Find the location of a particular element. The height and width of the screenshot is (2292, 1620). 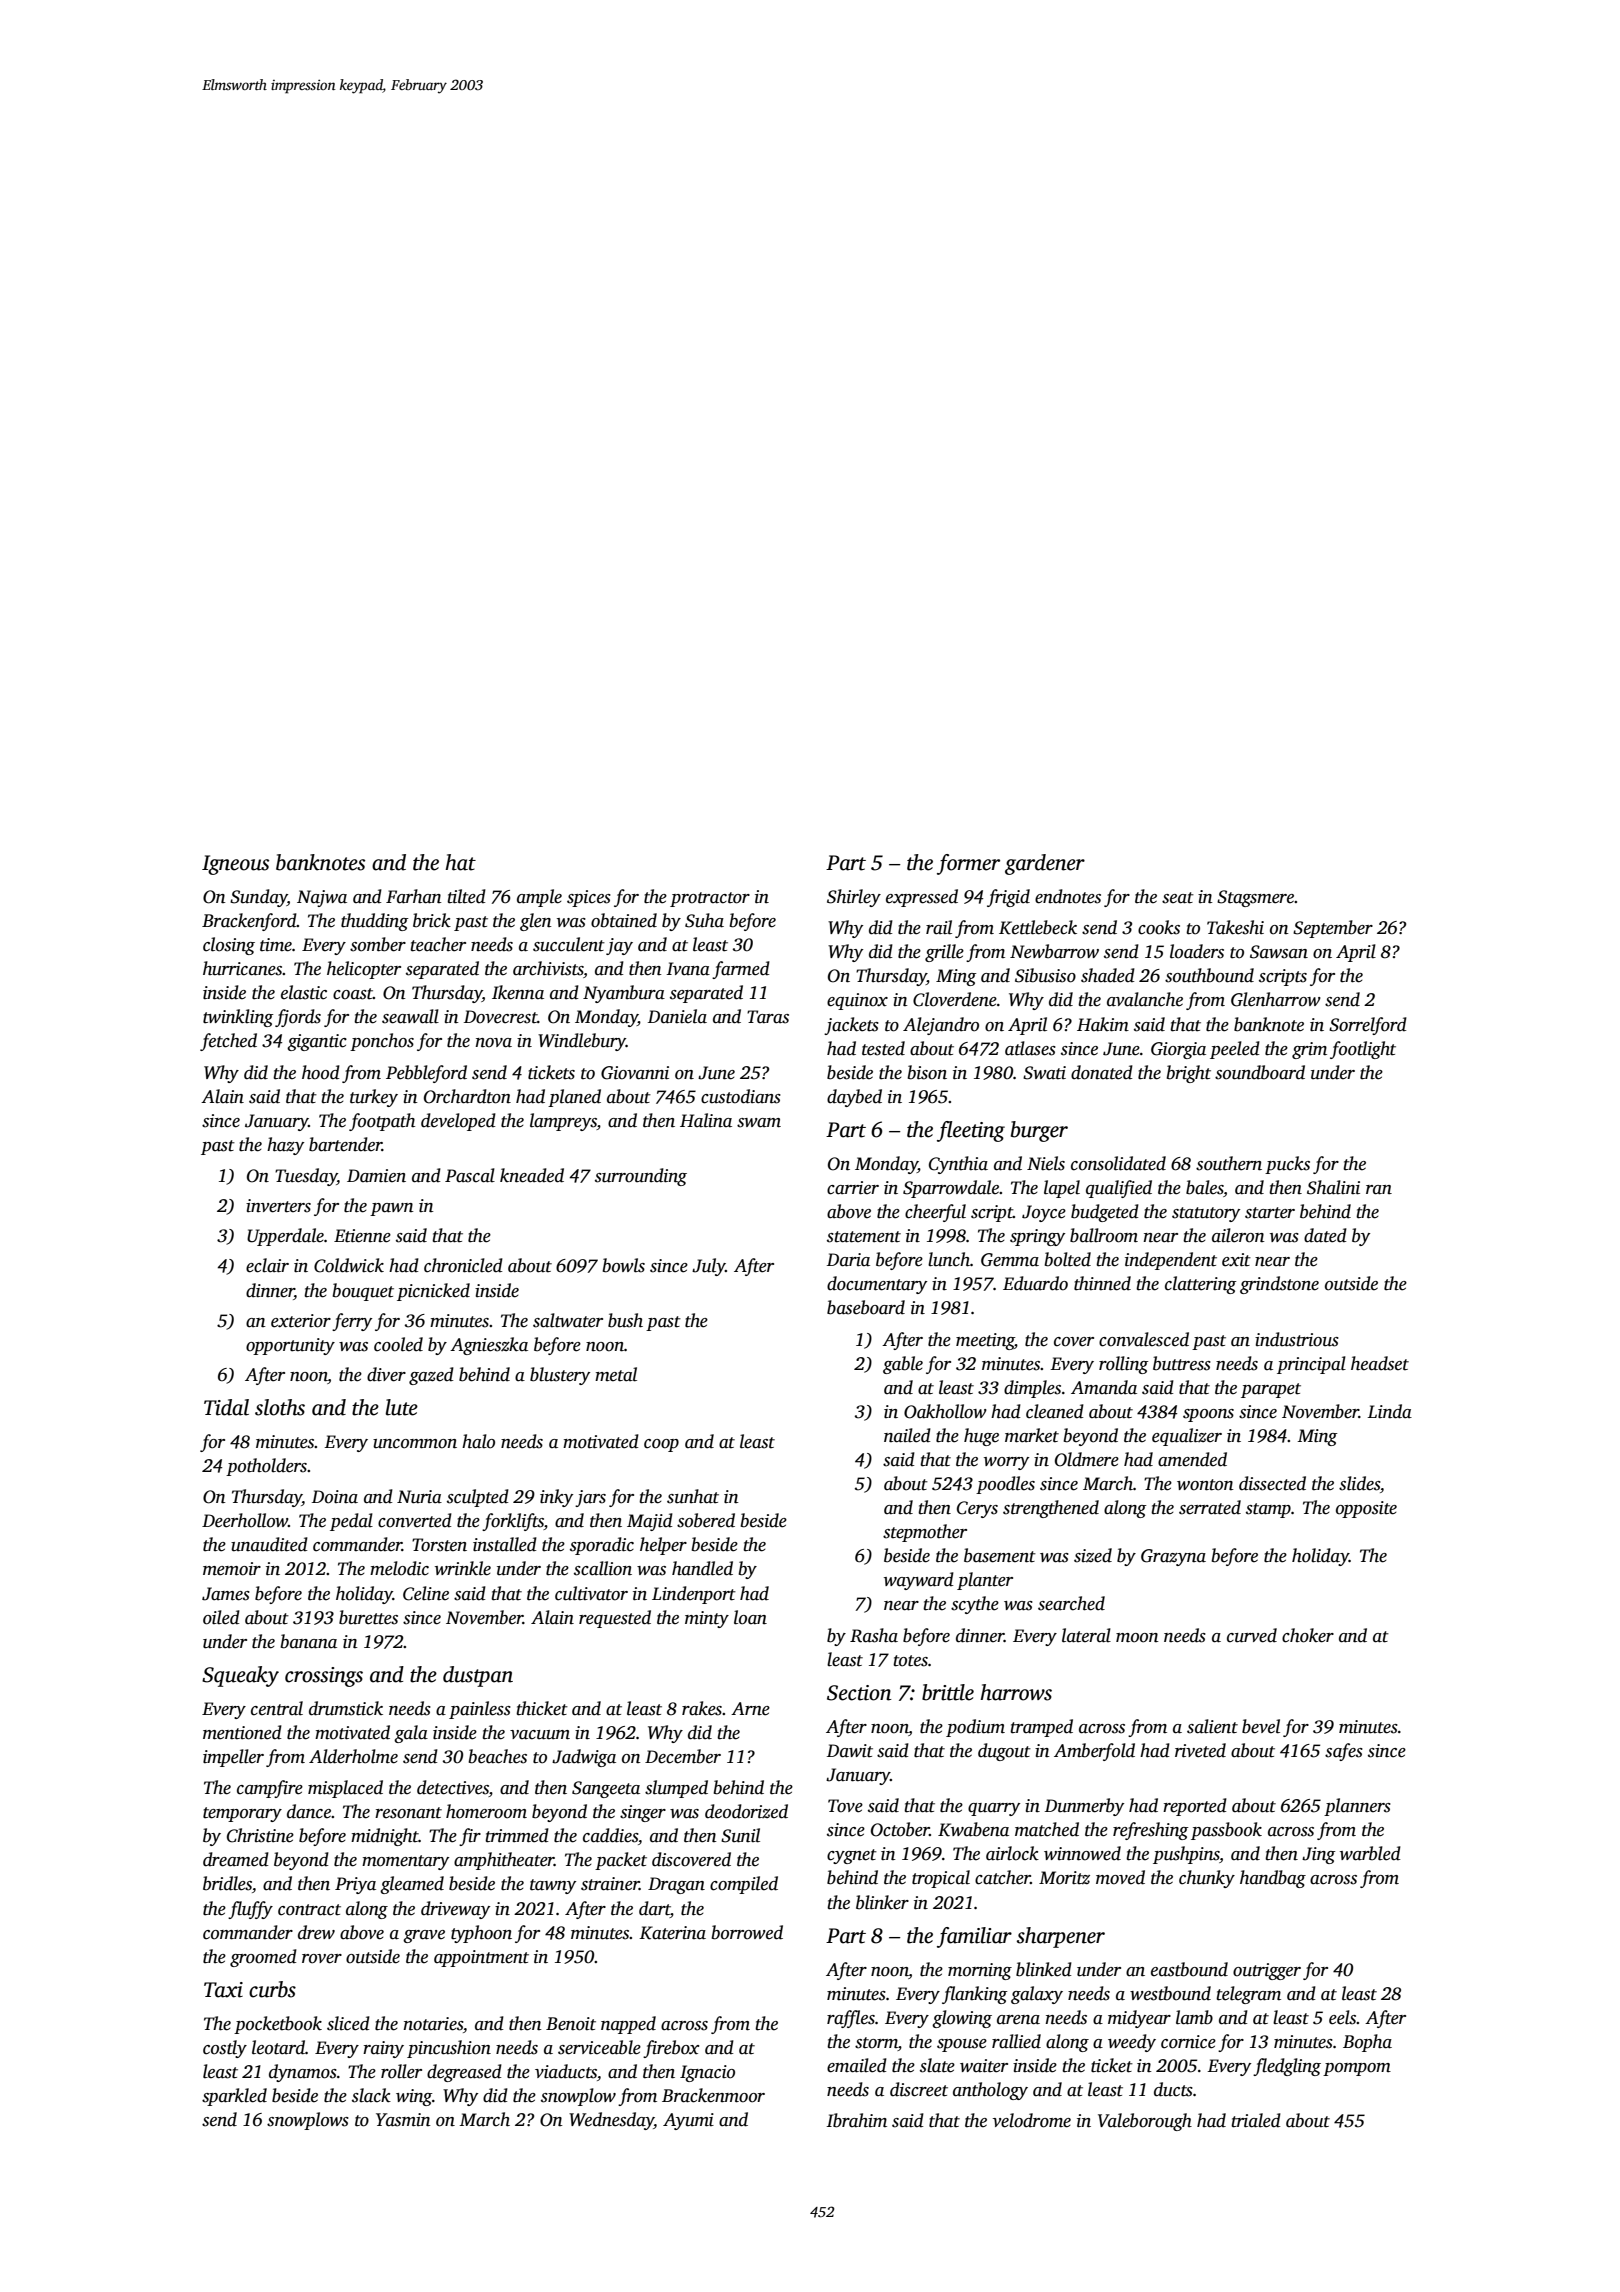

ample is located at coordinates (539, 898).
